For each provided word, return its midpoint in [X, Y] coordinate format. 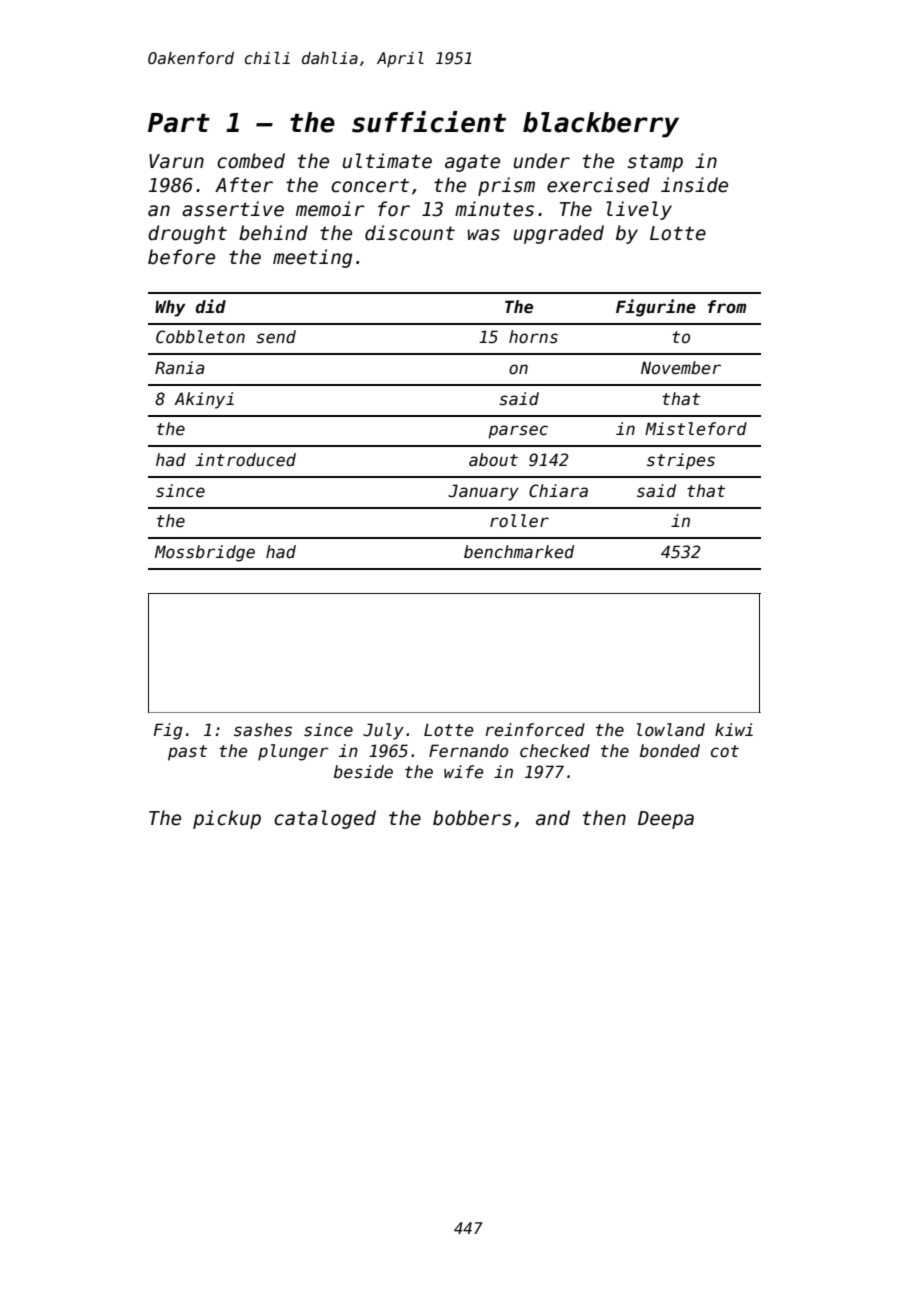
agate [472, 163]
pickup [227, 819]
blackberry [601, 125]
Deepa [666, 820]
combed [251, 161]
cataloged [325, 819]
